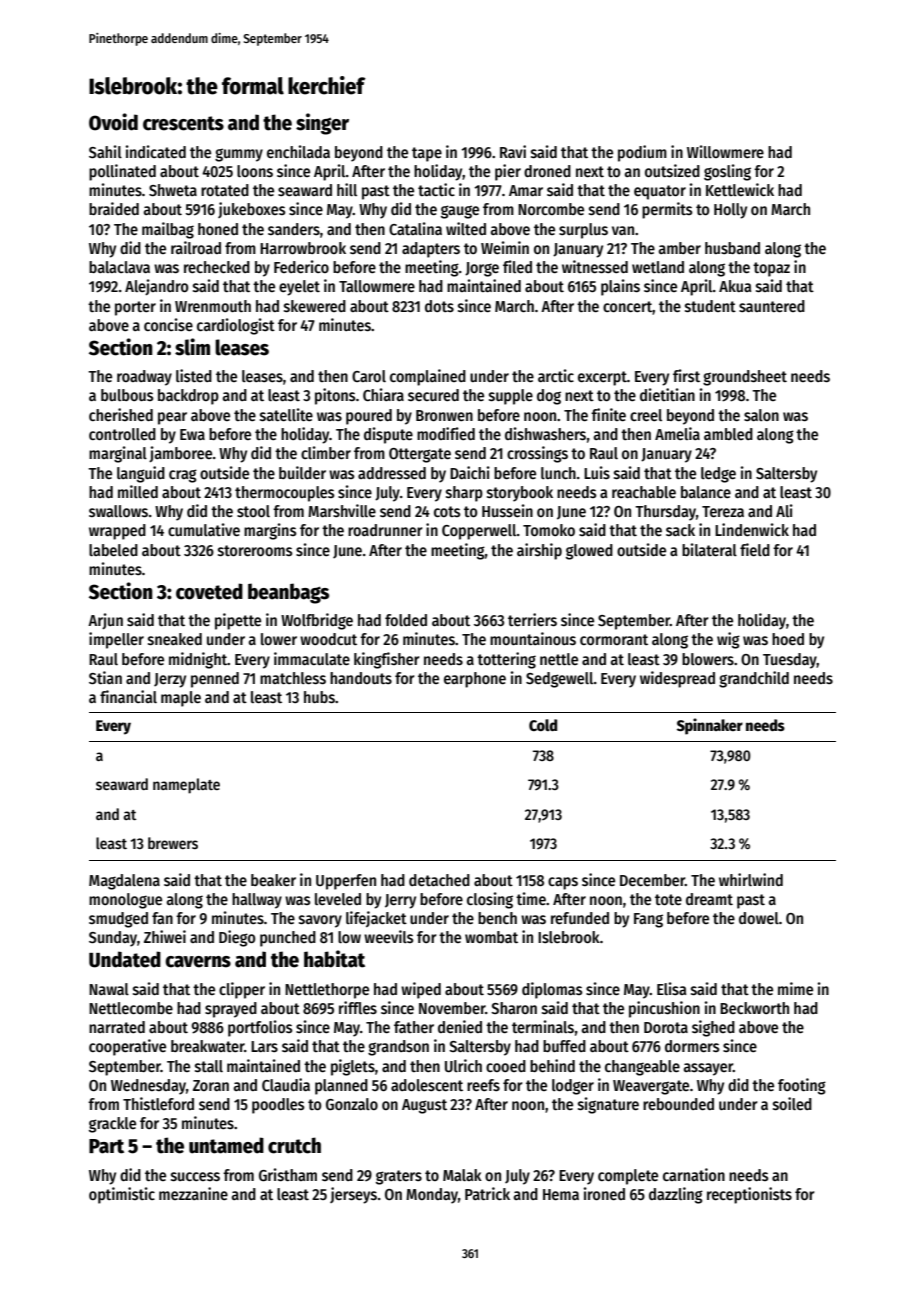 This page has height=1308, width=924. What do you see at coordinates (193, 1193) in the page?
I see `mezzanine` at bounding box center [193, 1193].
